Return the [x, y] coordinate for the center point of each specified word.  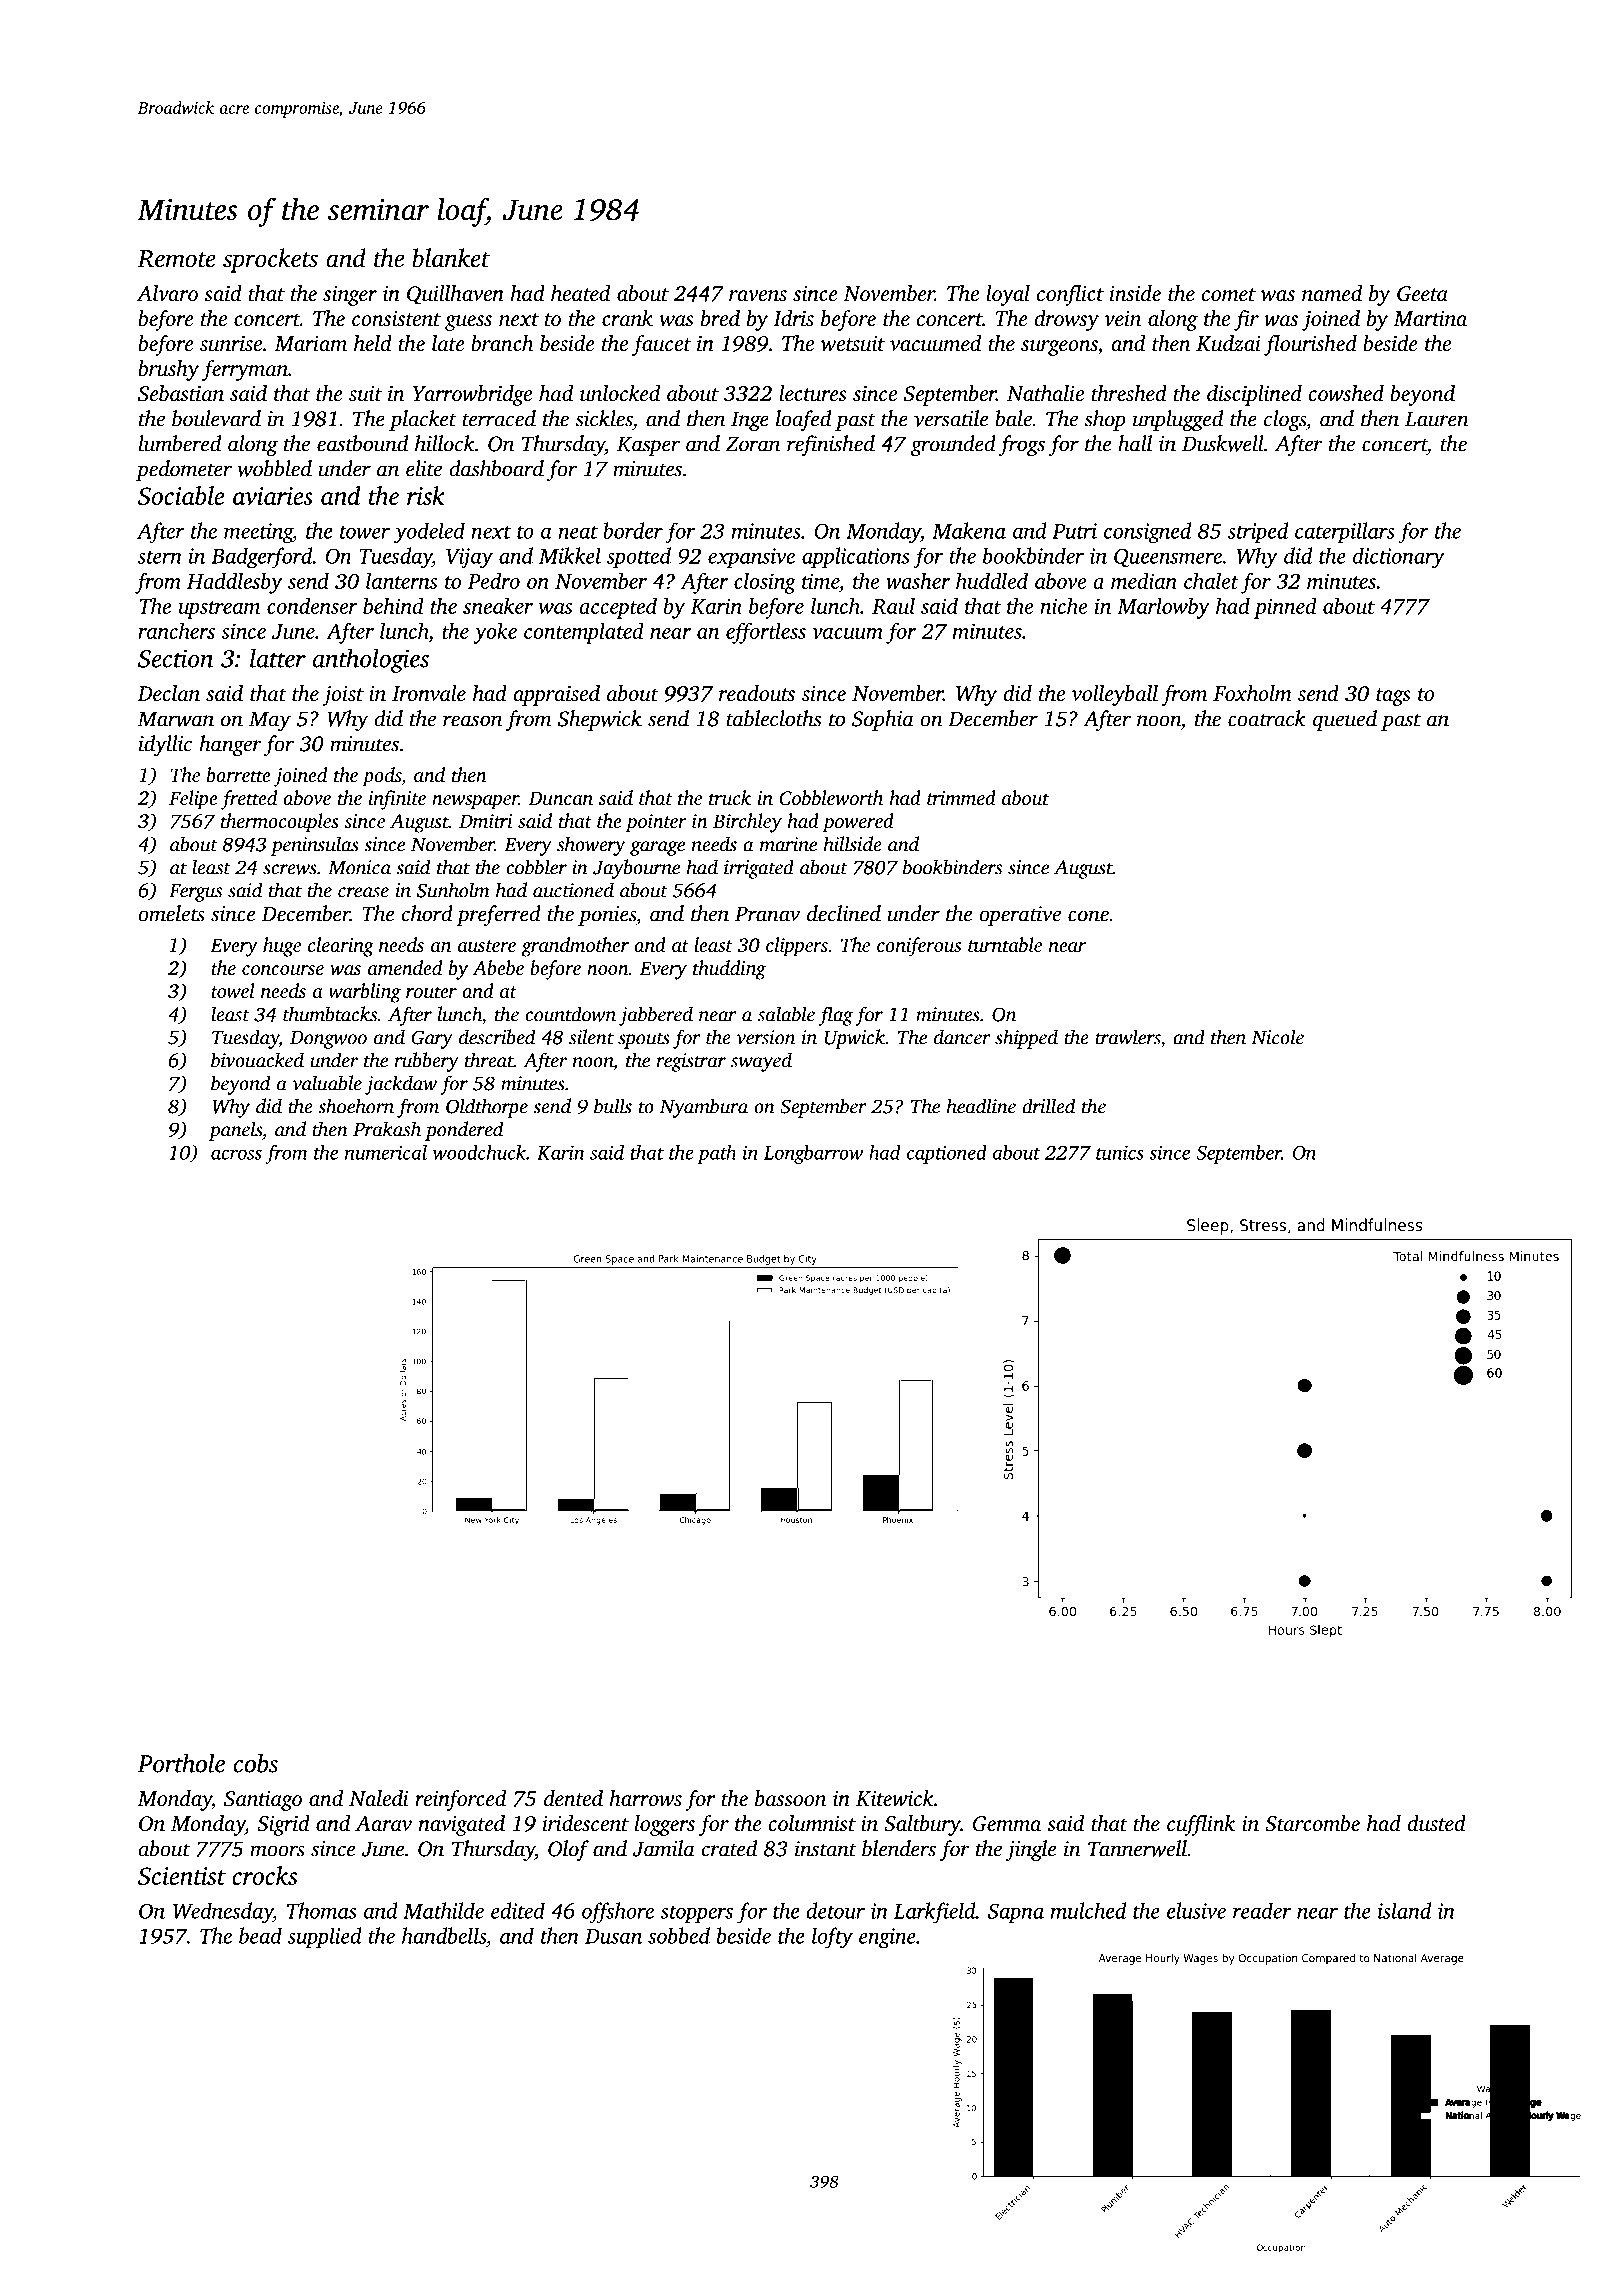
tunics [1120, 1152]
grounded [953, 445]
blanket [451, 258]
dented [573, 1798]
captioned [947, 1154]
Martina [1430, 318]
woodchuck [479, 1152]
